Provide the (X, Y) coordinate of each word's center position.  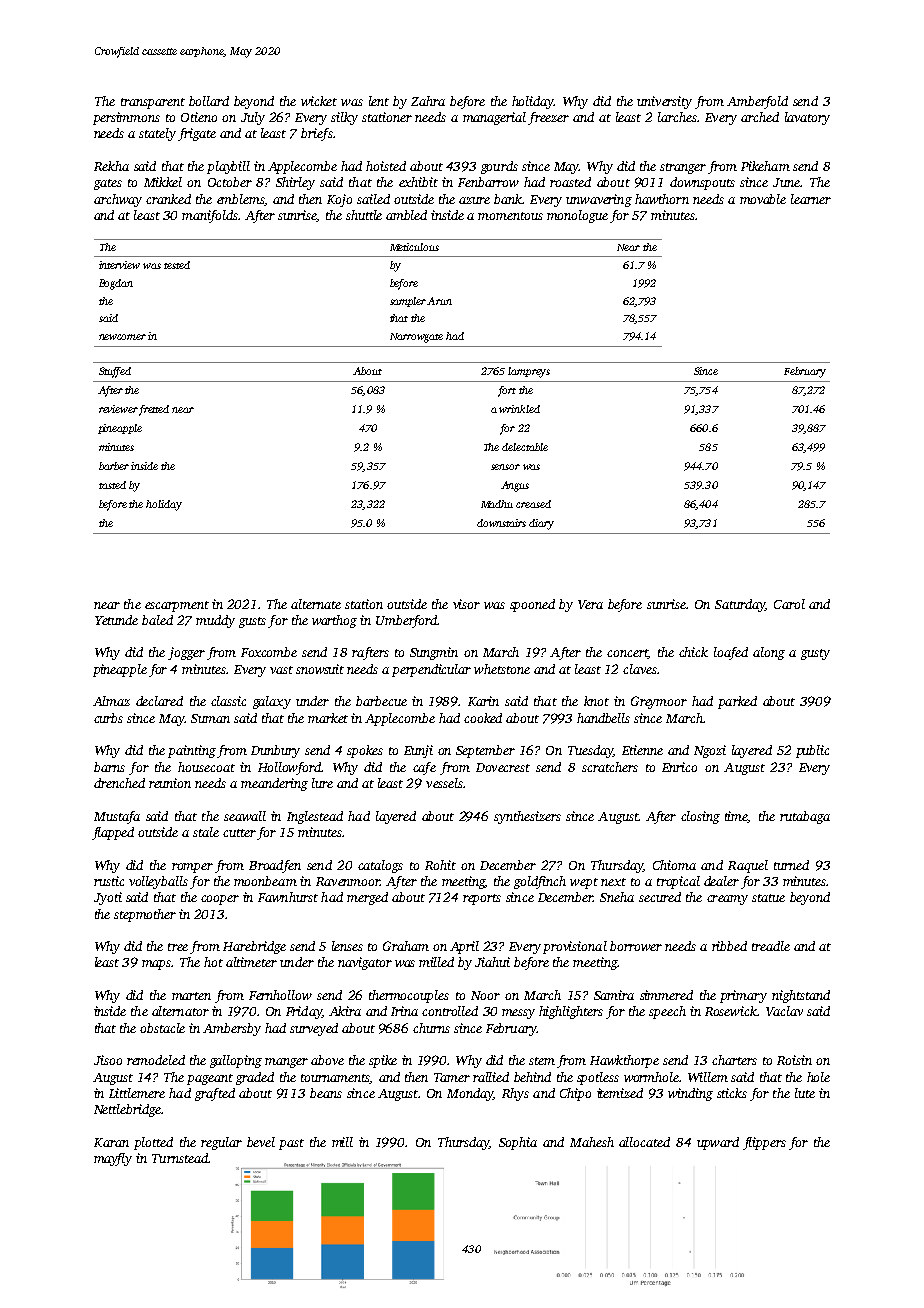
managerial (494, 118)
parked (737, 702)
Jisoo (108, 1060)
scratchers (610, 767)
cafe (424, 768)
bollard (209, 101)
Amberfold (757, 102)
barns (109, 767)
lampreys (529, 372)
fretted (154, 410)
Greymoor (659, 702)
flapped (113, 833)
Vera (590, 604)
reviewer (118, 409)
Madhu (497, 504)
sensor (505, 467)
